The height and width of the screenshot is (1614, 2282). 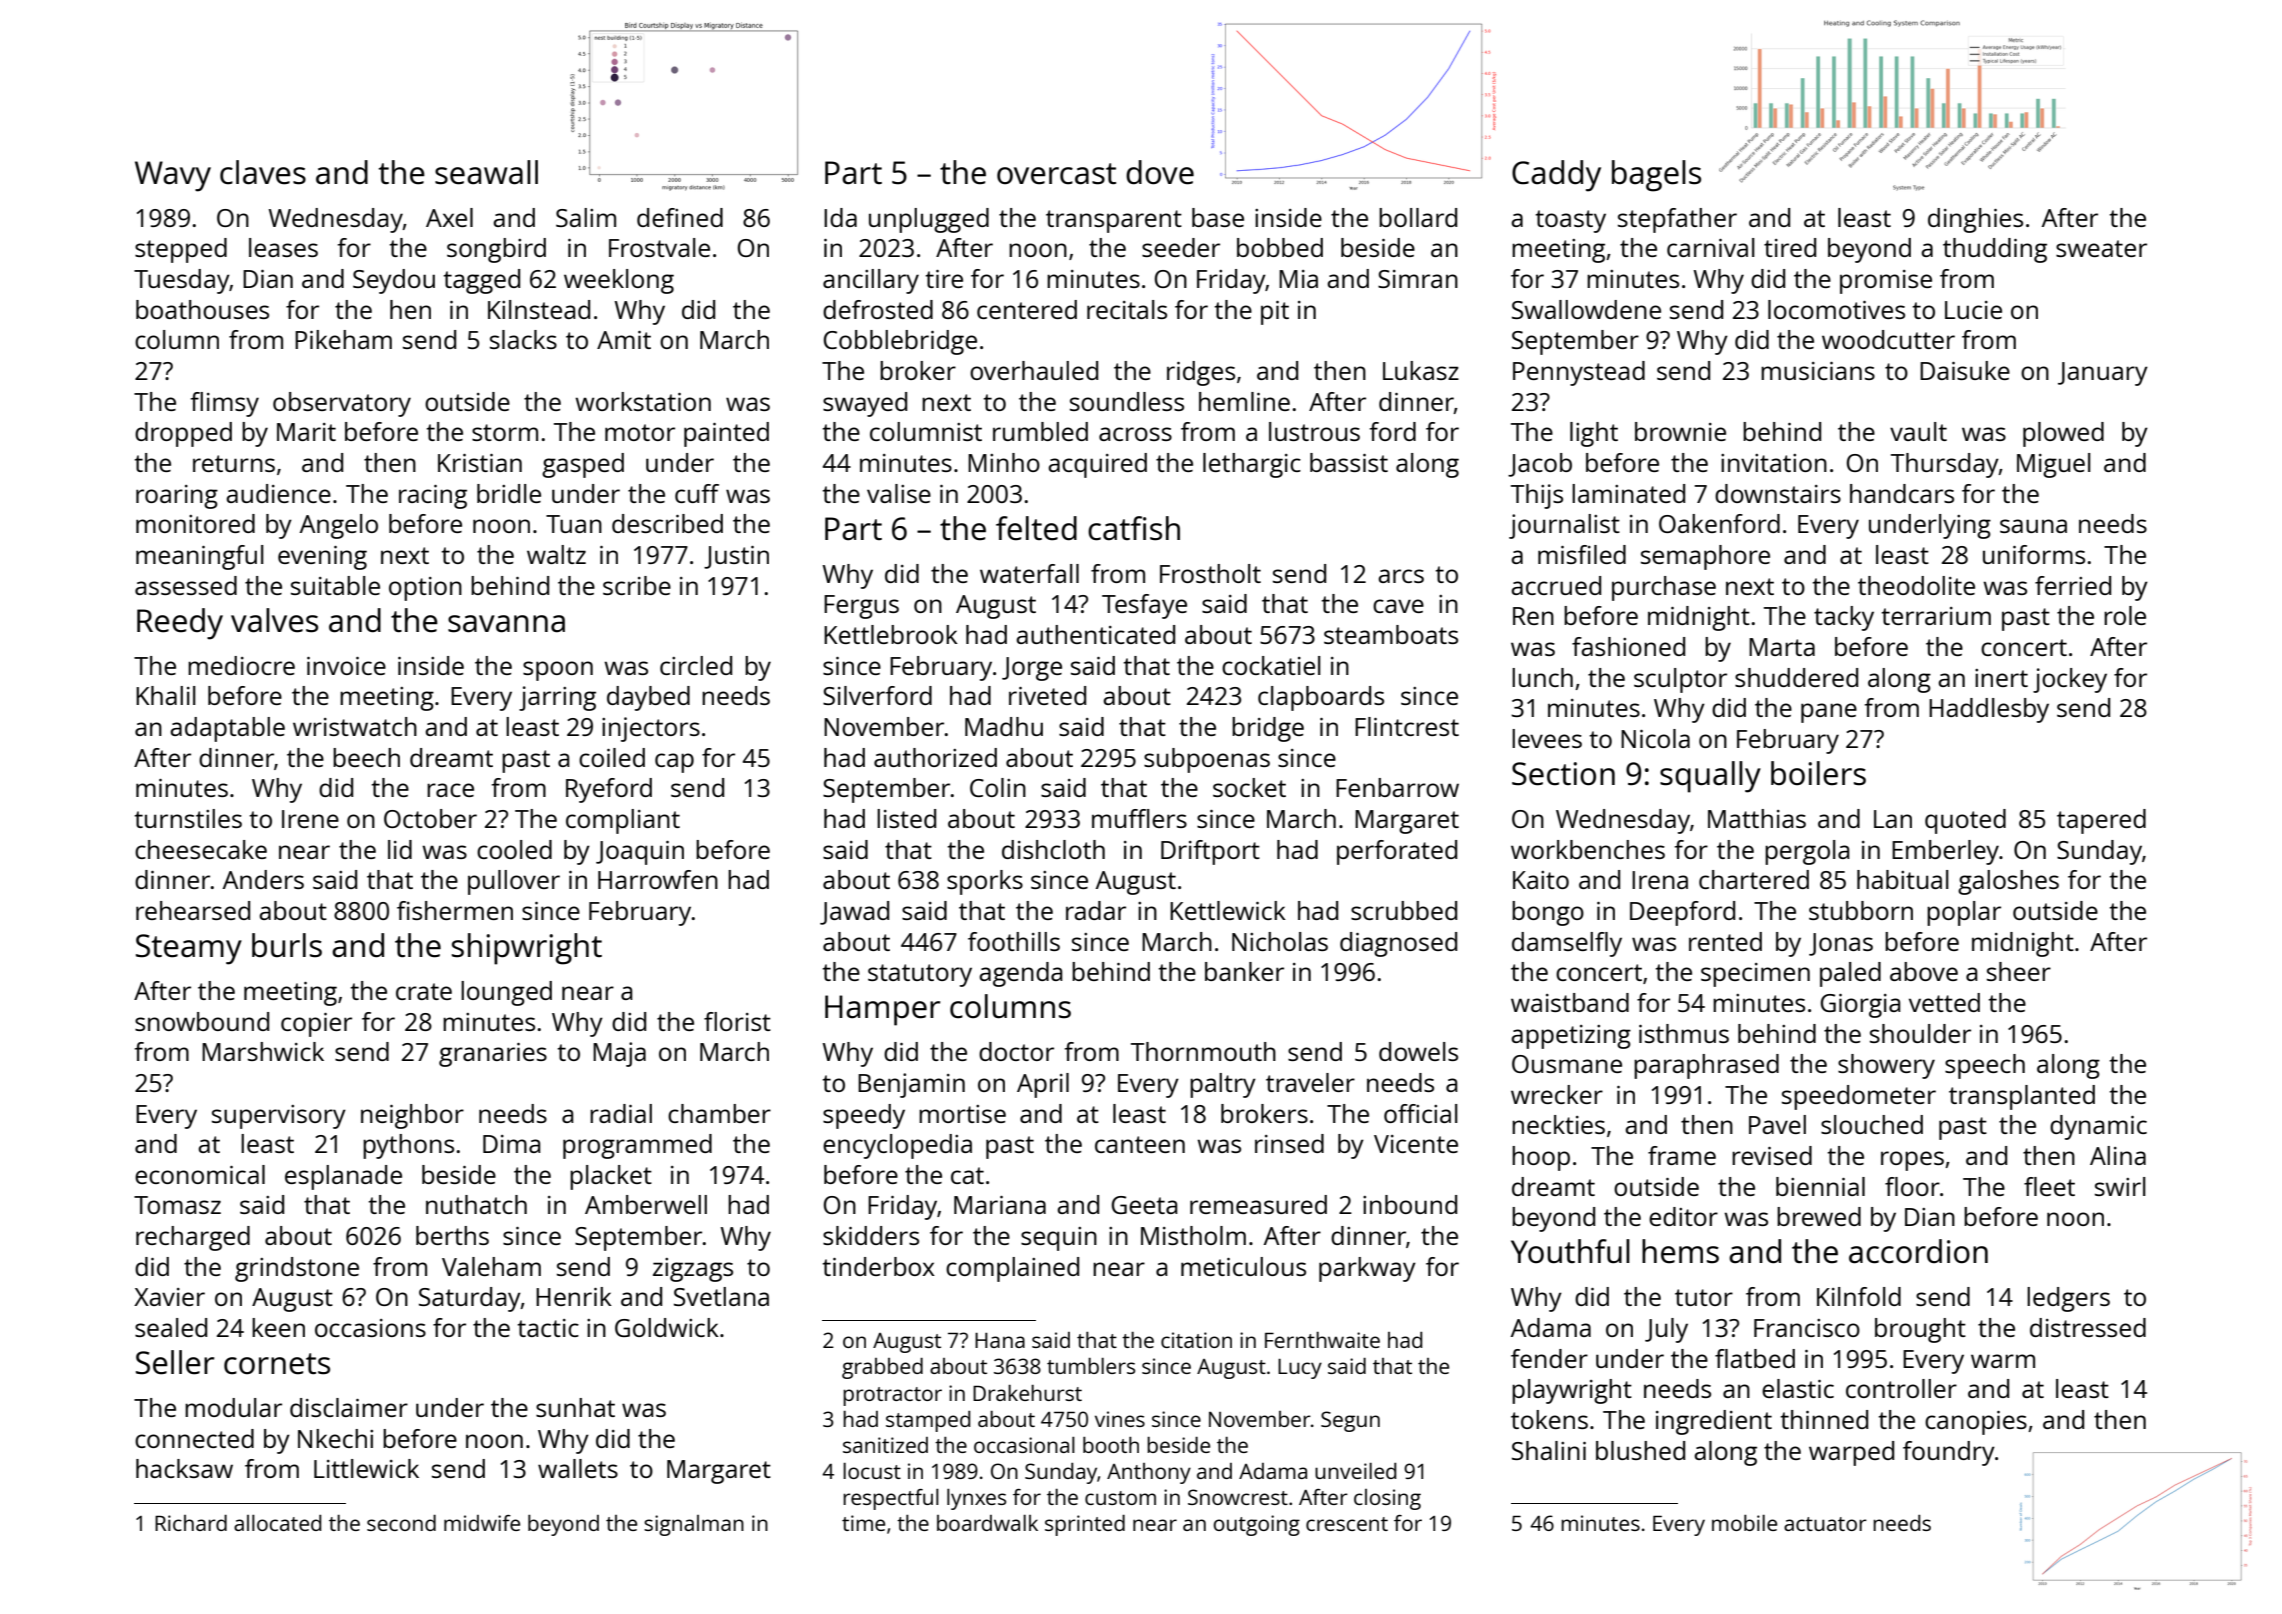 I want to click on grindstone, so click(x=297, y=1269).
